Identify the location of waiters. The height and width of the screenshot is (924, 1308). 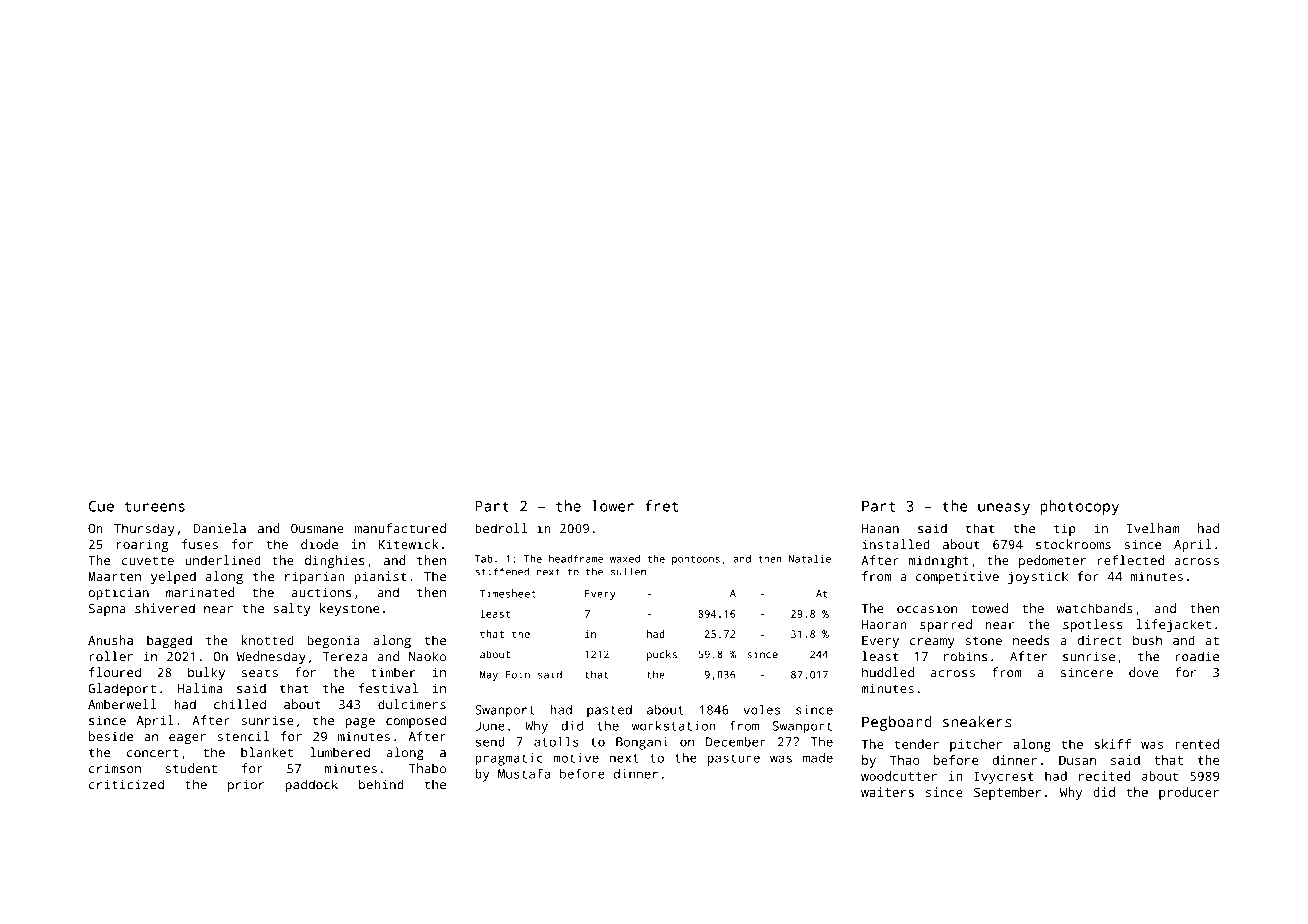
(887, 792).
